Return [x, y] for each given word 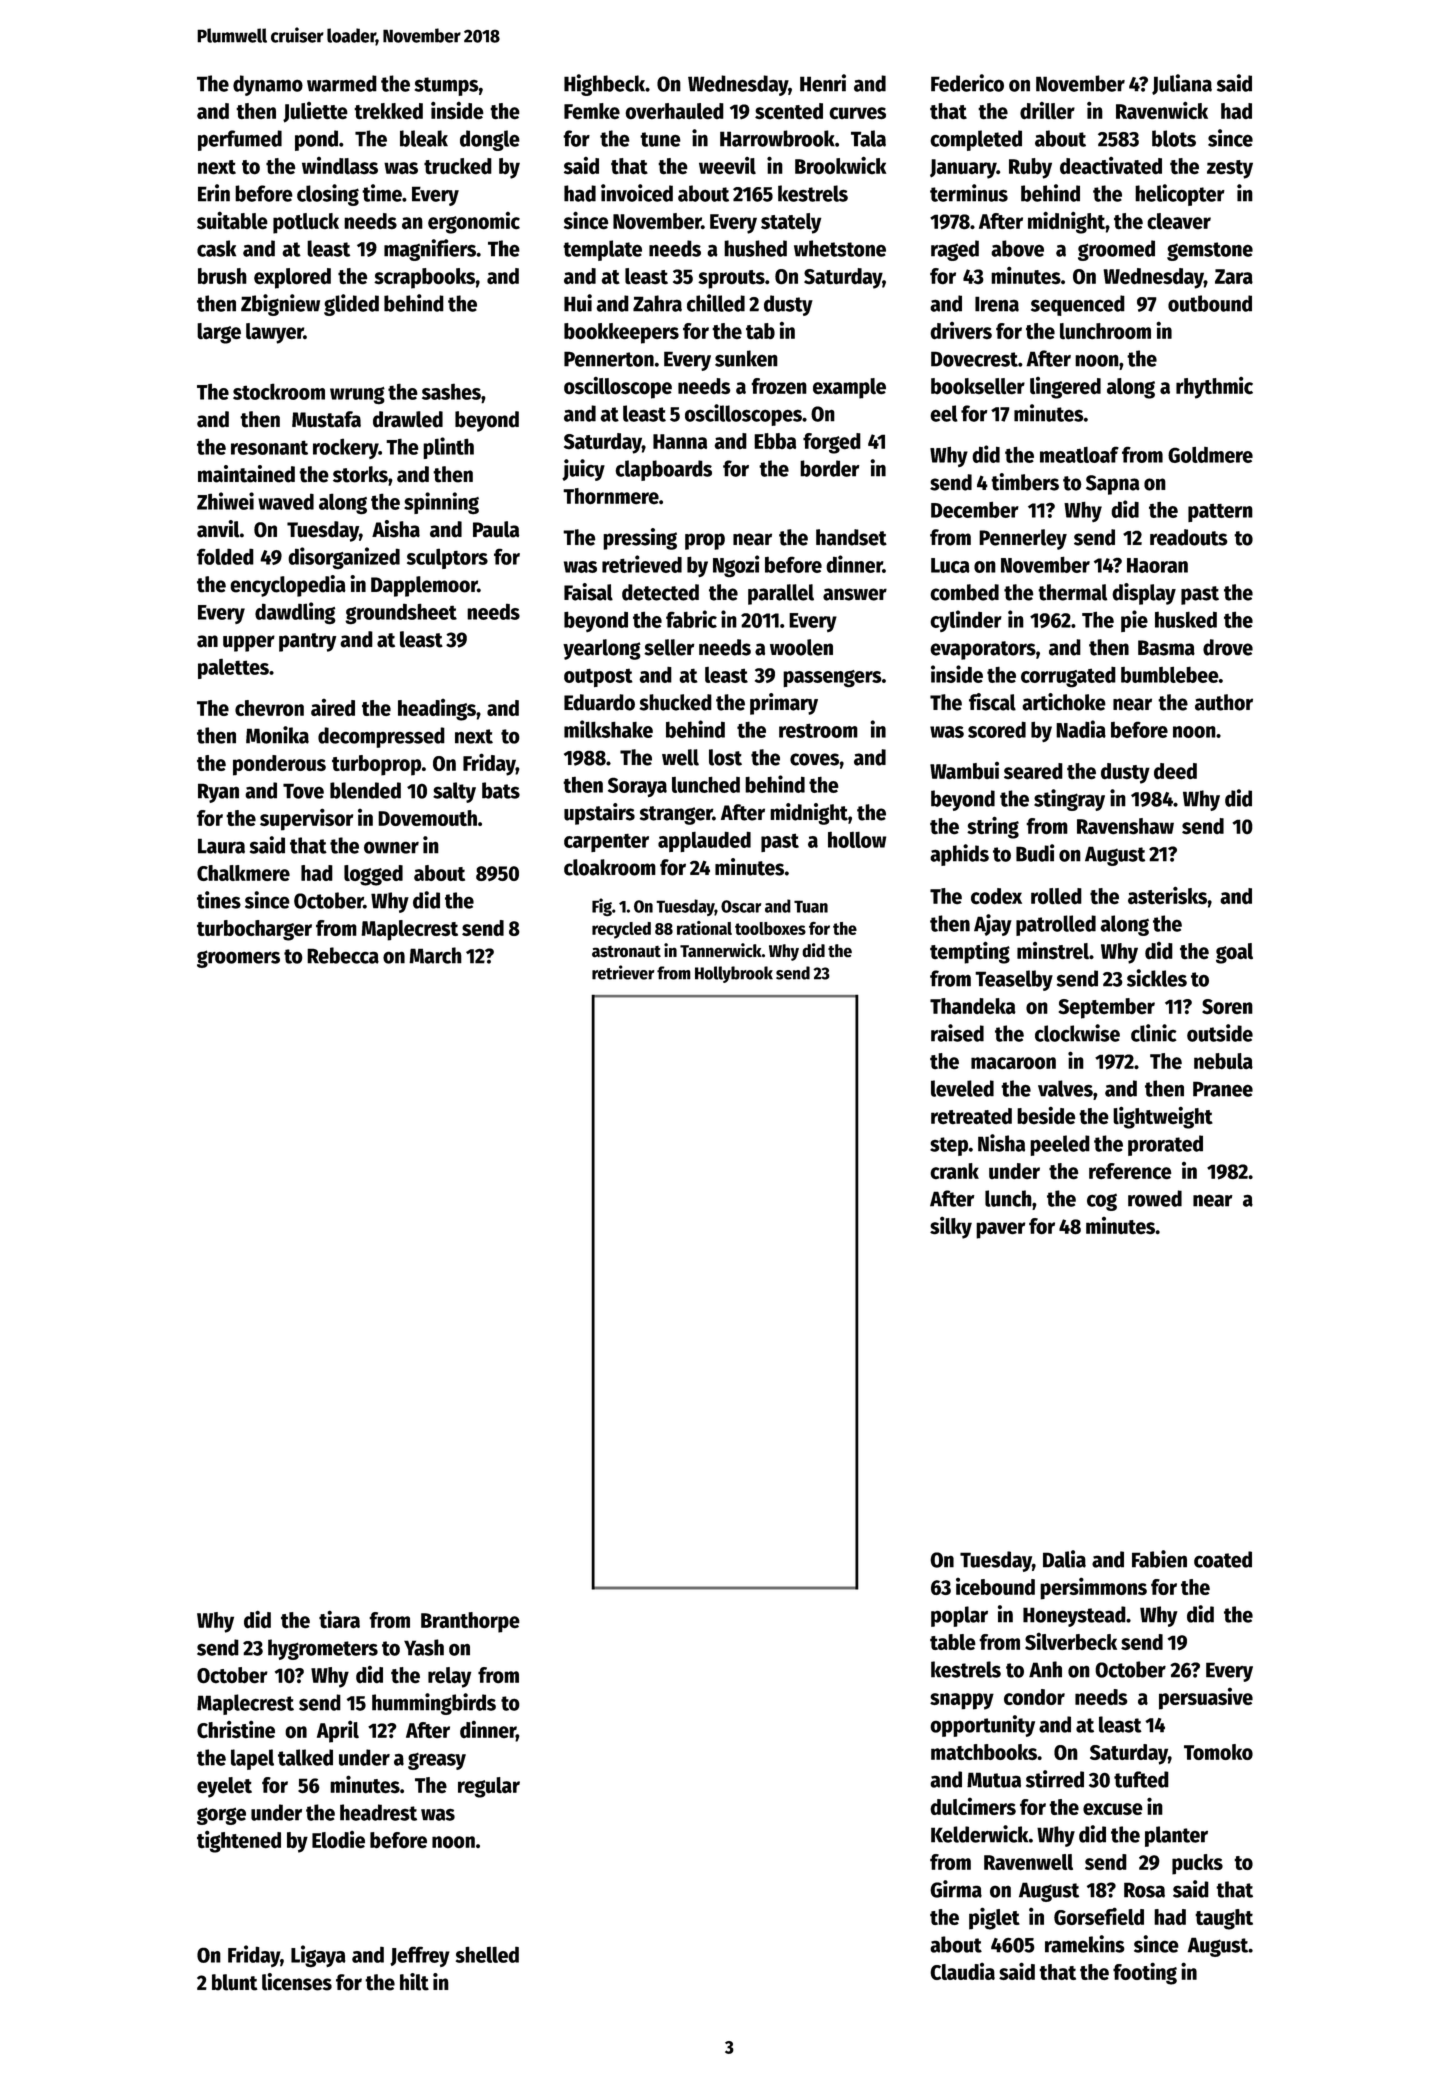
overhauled [674, 111]
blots [1174, 138]
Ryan [218, 793]
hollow [857, 839]
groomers [238, 959]
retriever [623, 972]
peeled [1060, 1145]
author [1224, 702]
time [382, 193]
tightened [239, 1841]
